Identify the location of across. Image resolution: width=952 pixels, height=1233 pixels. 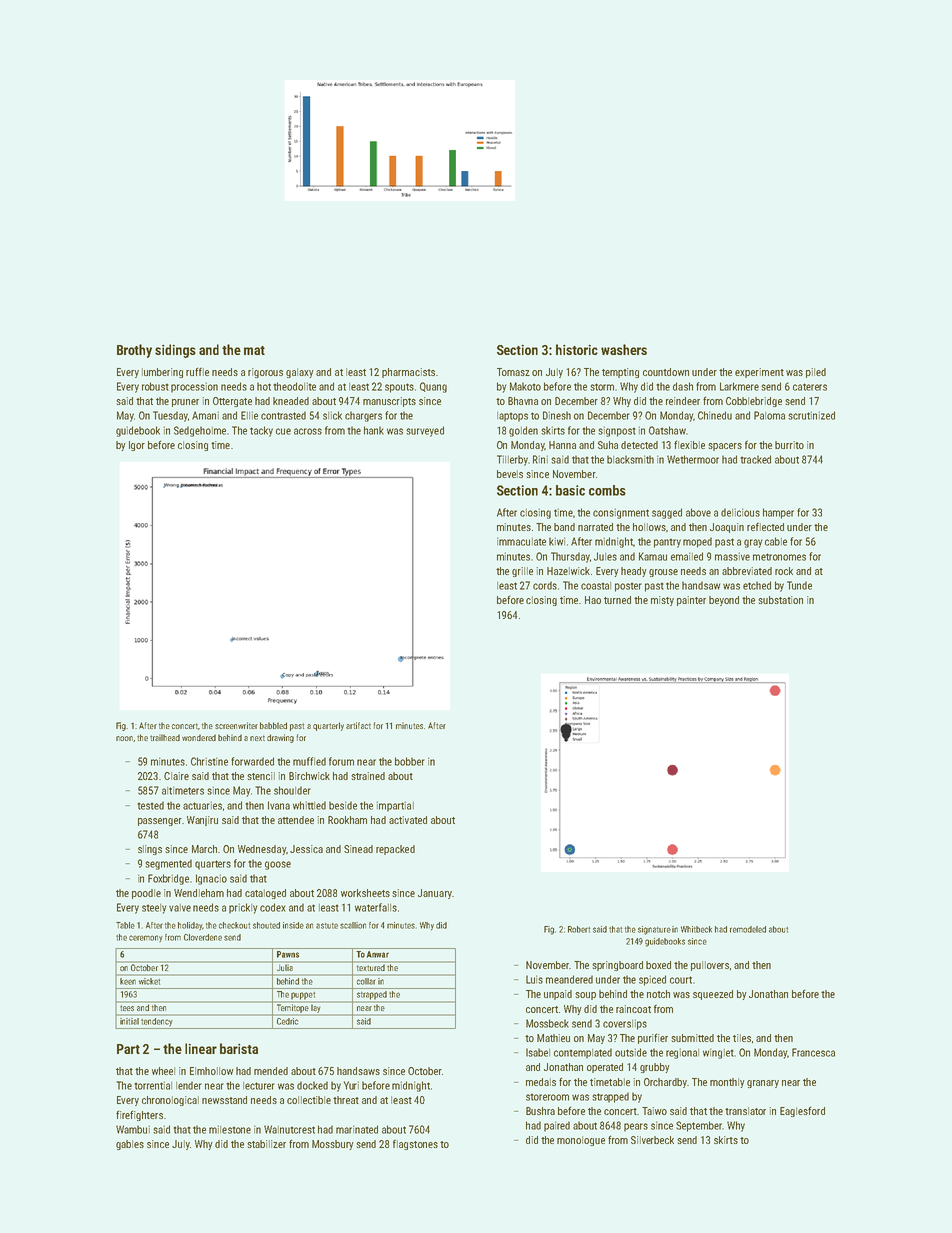
(308, 431).
